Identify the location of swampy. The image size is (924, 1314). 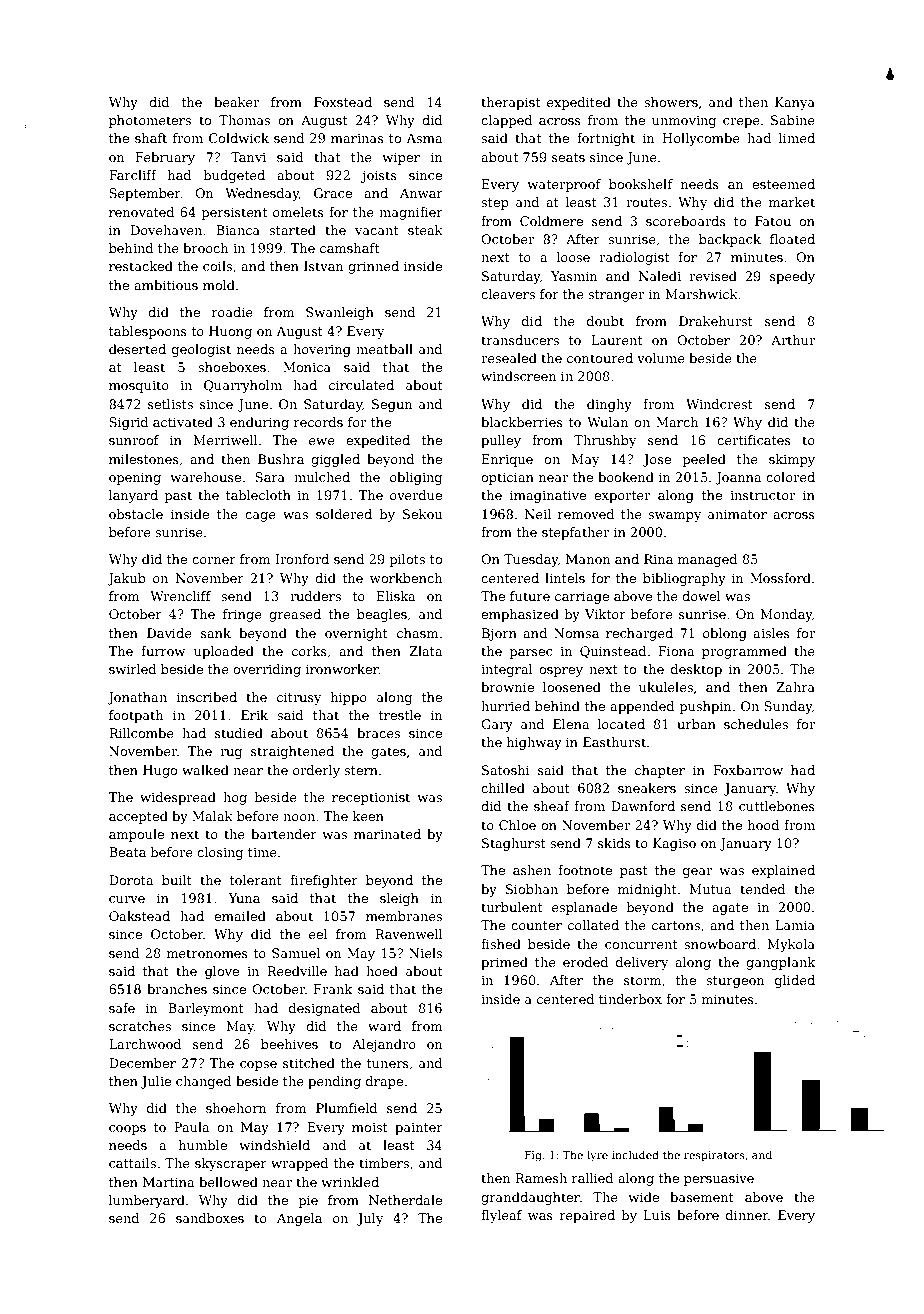
(674, 517).
